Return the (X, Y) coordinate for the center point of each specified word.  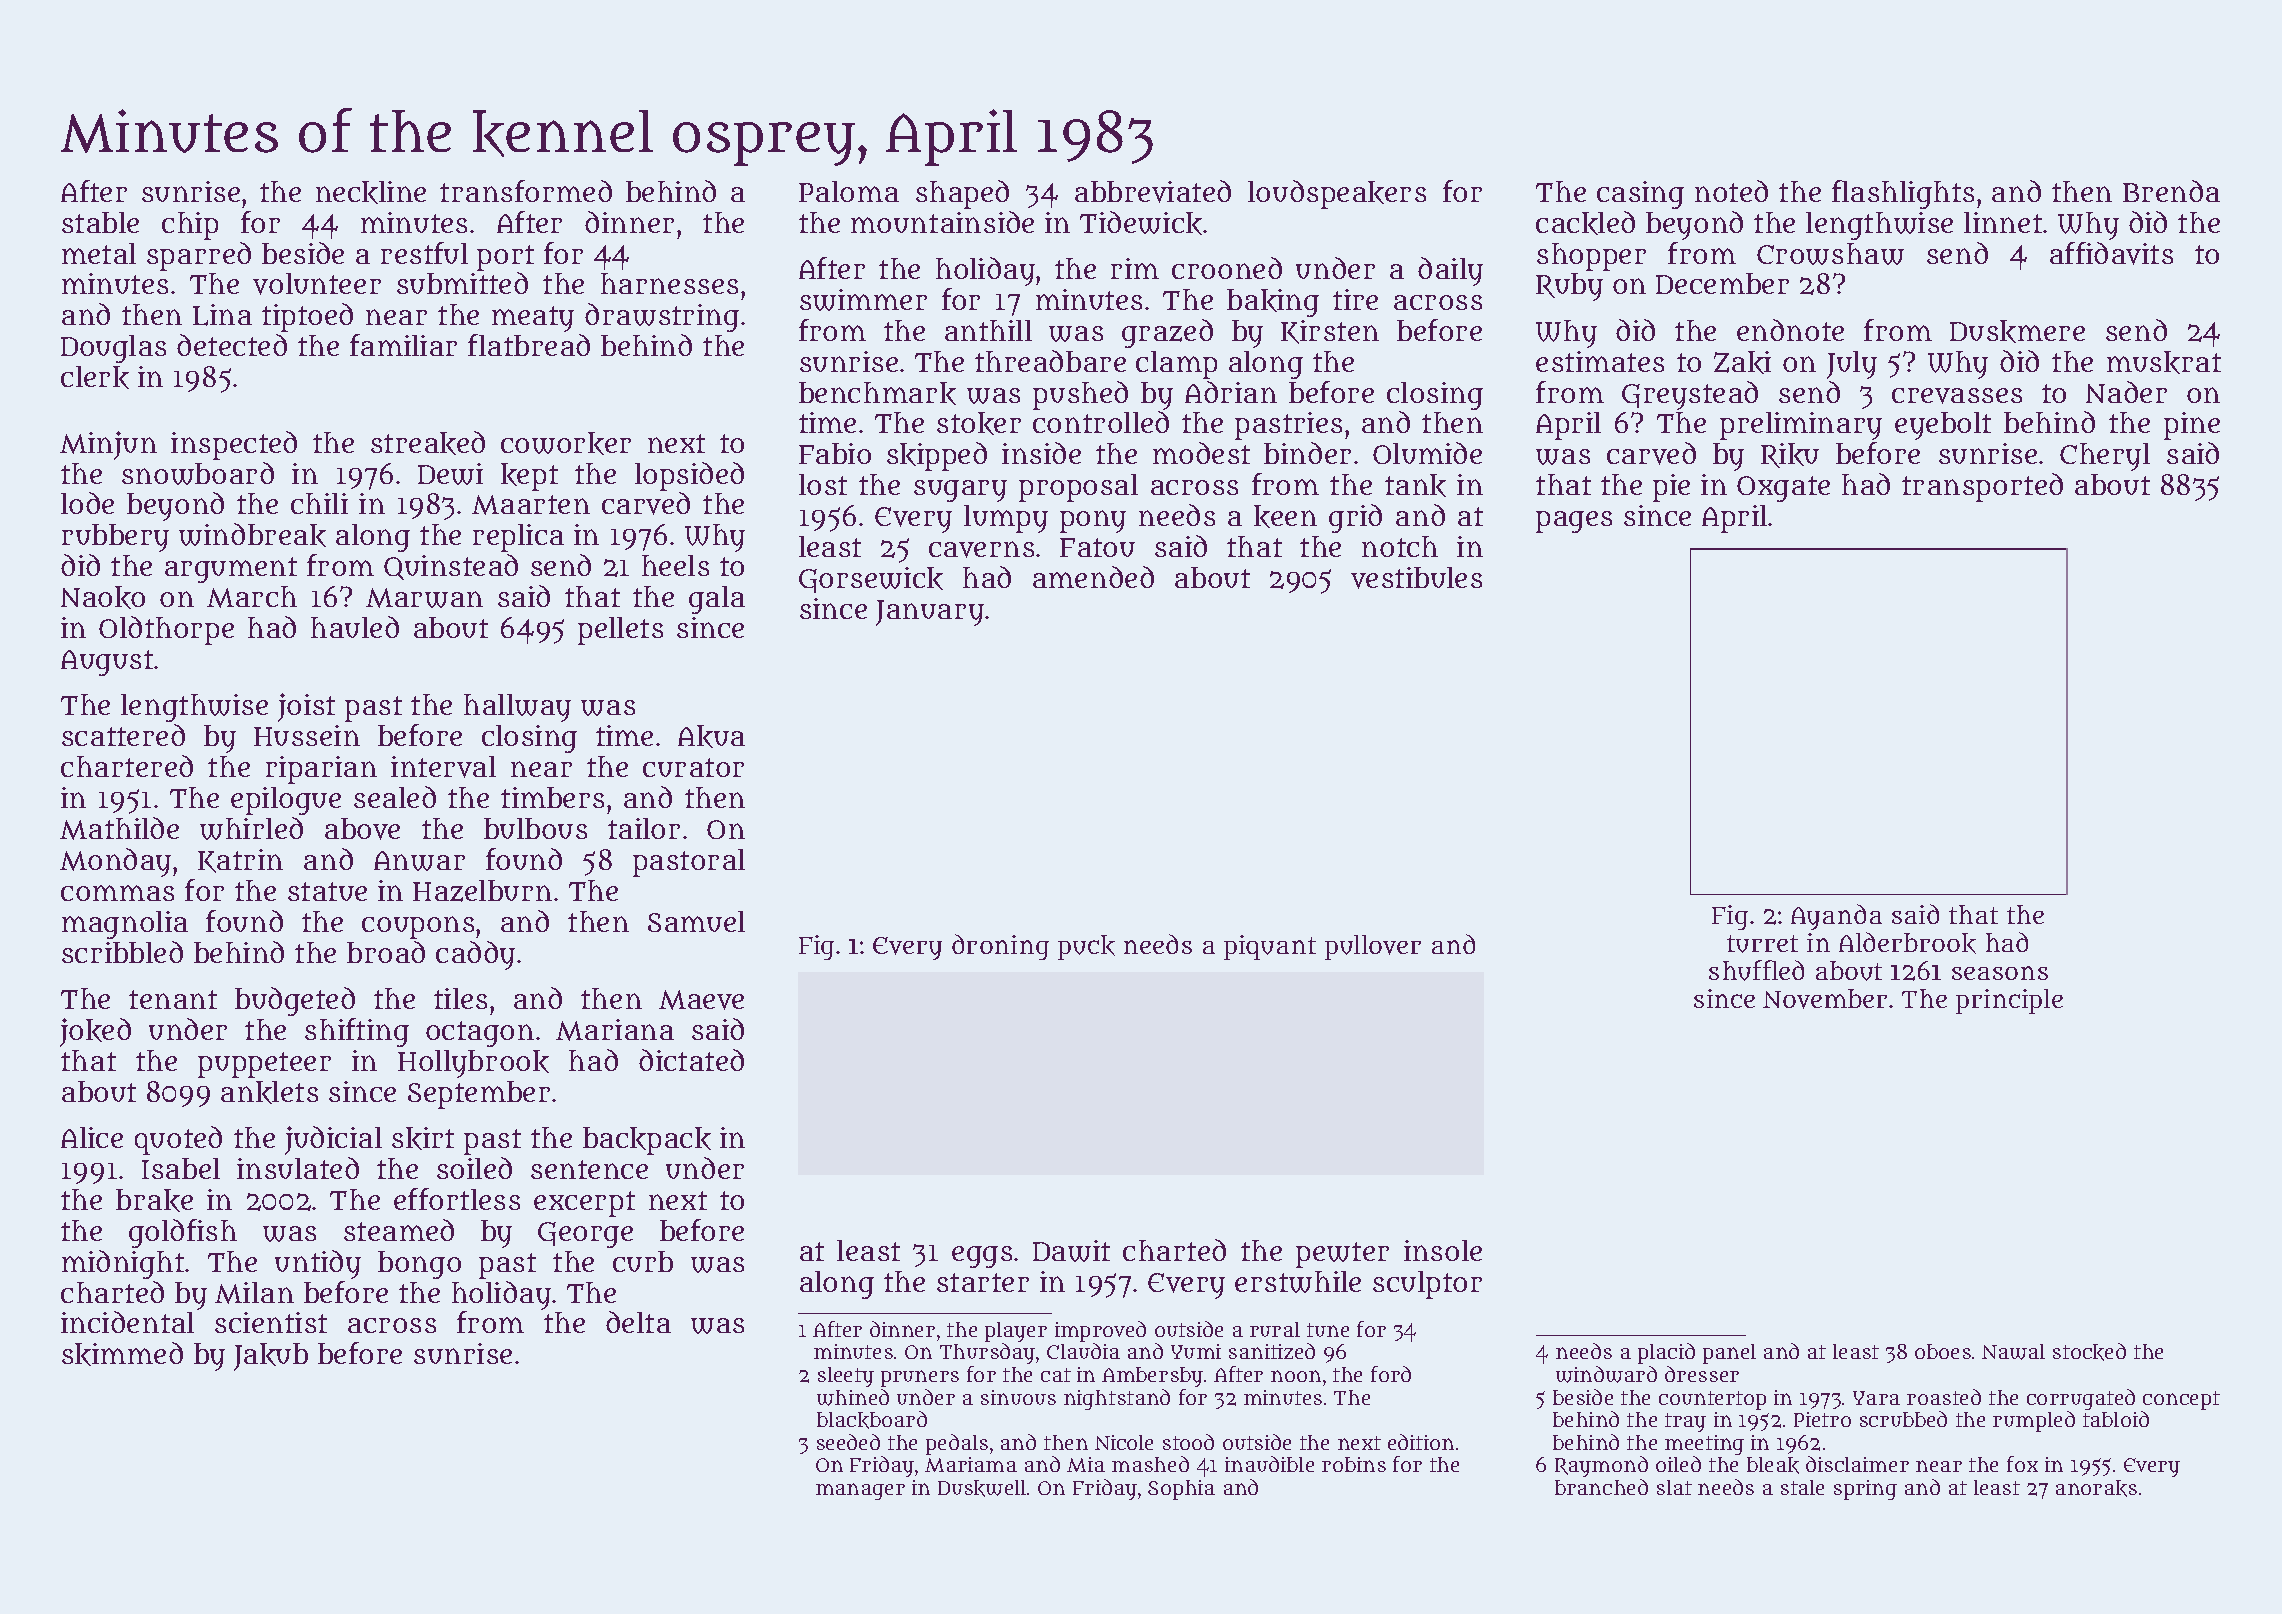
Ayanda (1836, 917)
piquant (1270, 947)
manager (860, 1491)
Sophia (1181, 1490)
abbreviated (1153, 191)
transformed (526, 191)
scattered (123, 735)
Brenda (2171, 191)
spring (1865, 1490)
